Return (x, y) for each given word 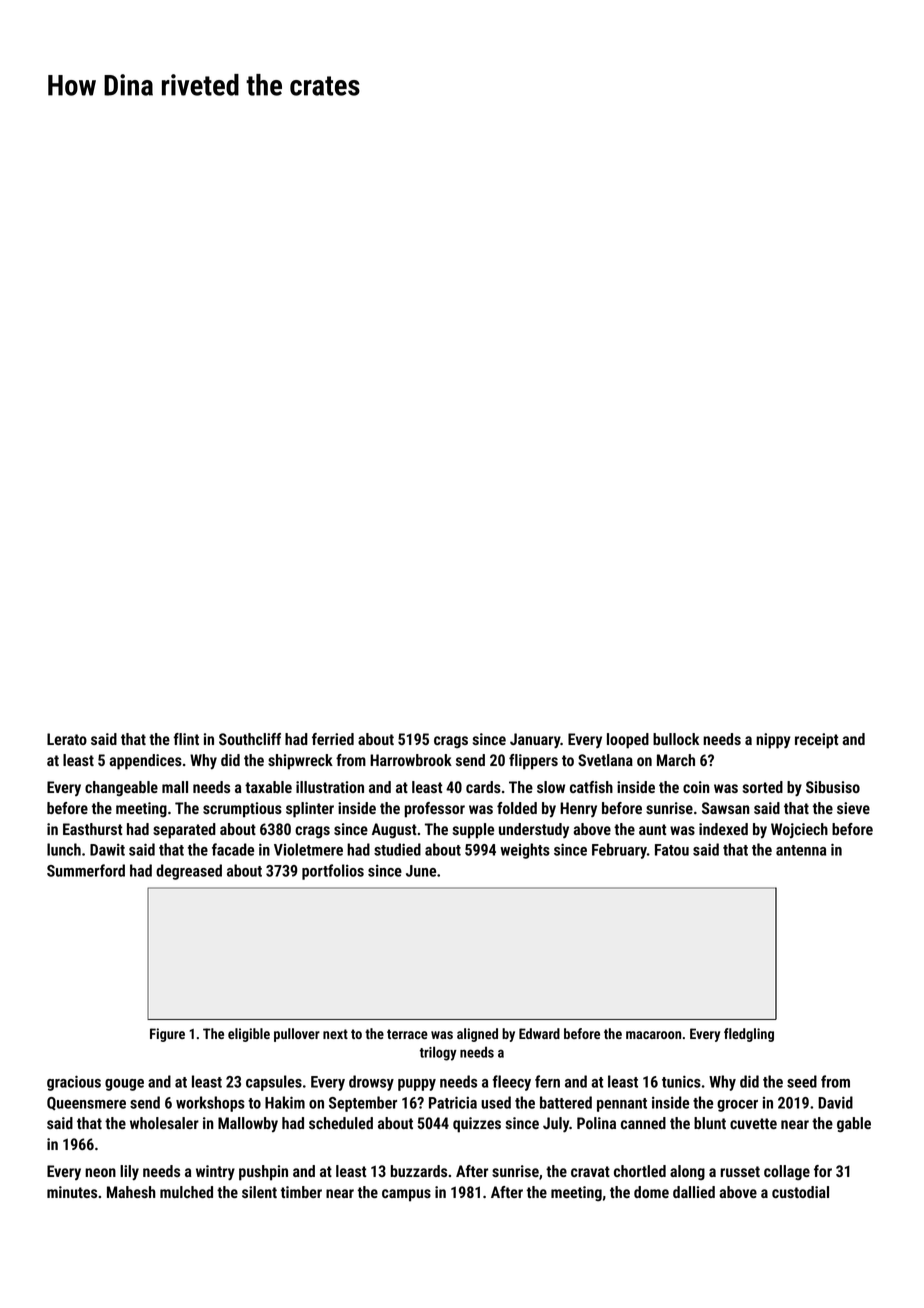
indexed (723, 829)
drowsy (371, 1083)
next (335, 1034)
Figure (167, 1035)
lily (129, 1172)
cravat (590, 1171)
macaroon (653, 1035)
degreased (189, 872)
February (619, 851)
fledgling (749, 1035)
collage (787, 1172)
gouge (124, 1085)
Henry (578, 809)
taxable (268, 787)
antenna (801, 850)
